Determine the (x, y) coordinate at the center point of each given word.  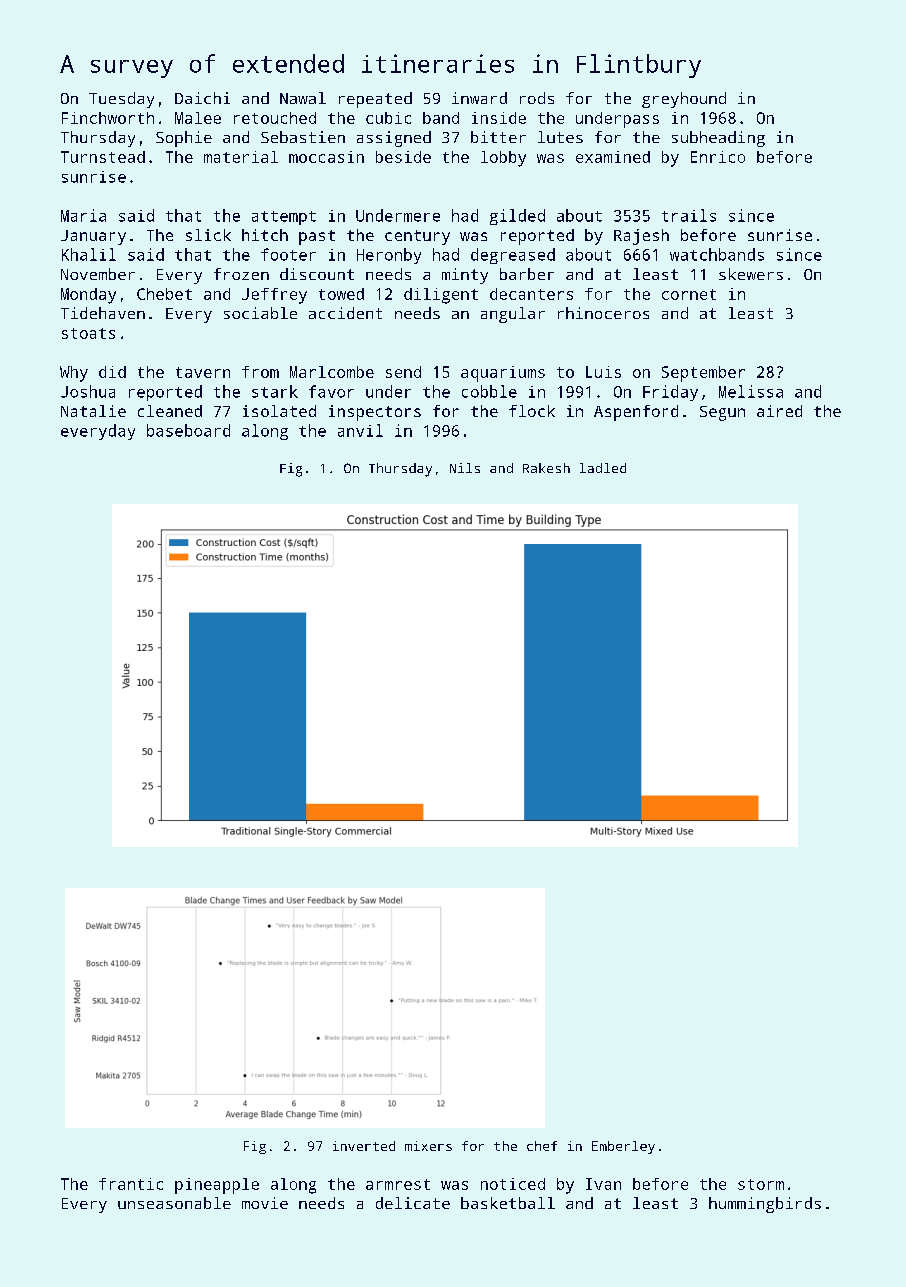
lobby (503, 159)
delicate (413, 1203)
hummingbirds (765, 1205)
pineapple (217, 1186)
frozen (241, 274)
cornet (689, 294)
